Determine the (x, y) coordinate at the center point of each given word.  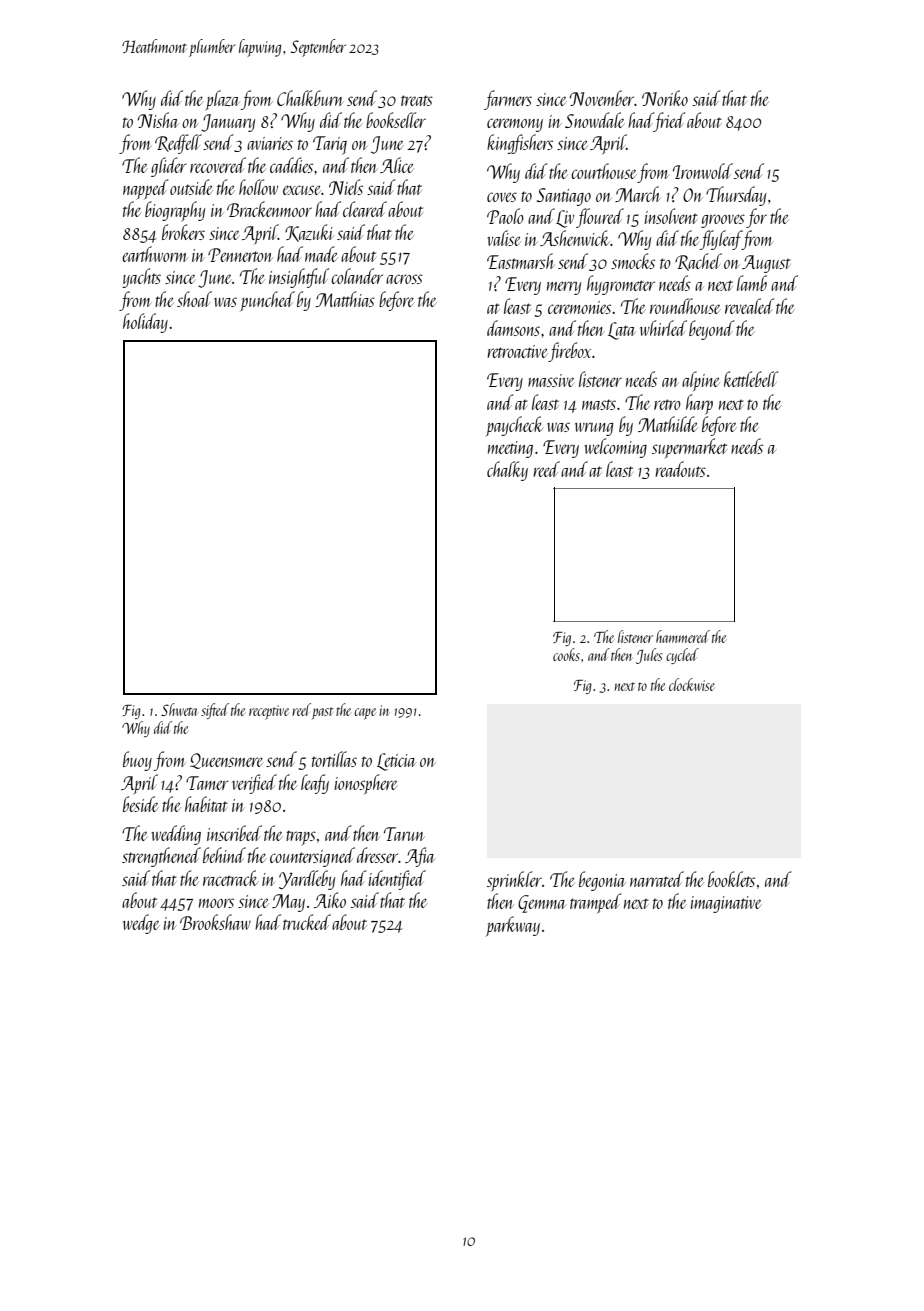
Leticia (396, 762)
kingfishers (520, 144)
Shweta (179, 709)
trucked (307, 922)
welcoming (616, 448)
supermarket (689, 448)
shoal (194, 299)
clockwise (692, 684)
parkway (513, 926)
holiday (145, 323)
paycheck (515, 426)
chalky (507, 471)
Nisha (158, 120)
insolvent (671, 216)
